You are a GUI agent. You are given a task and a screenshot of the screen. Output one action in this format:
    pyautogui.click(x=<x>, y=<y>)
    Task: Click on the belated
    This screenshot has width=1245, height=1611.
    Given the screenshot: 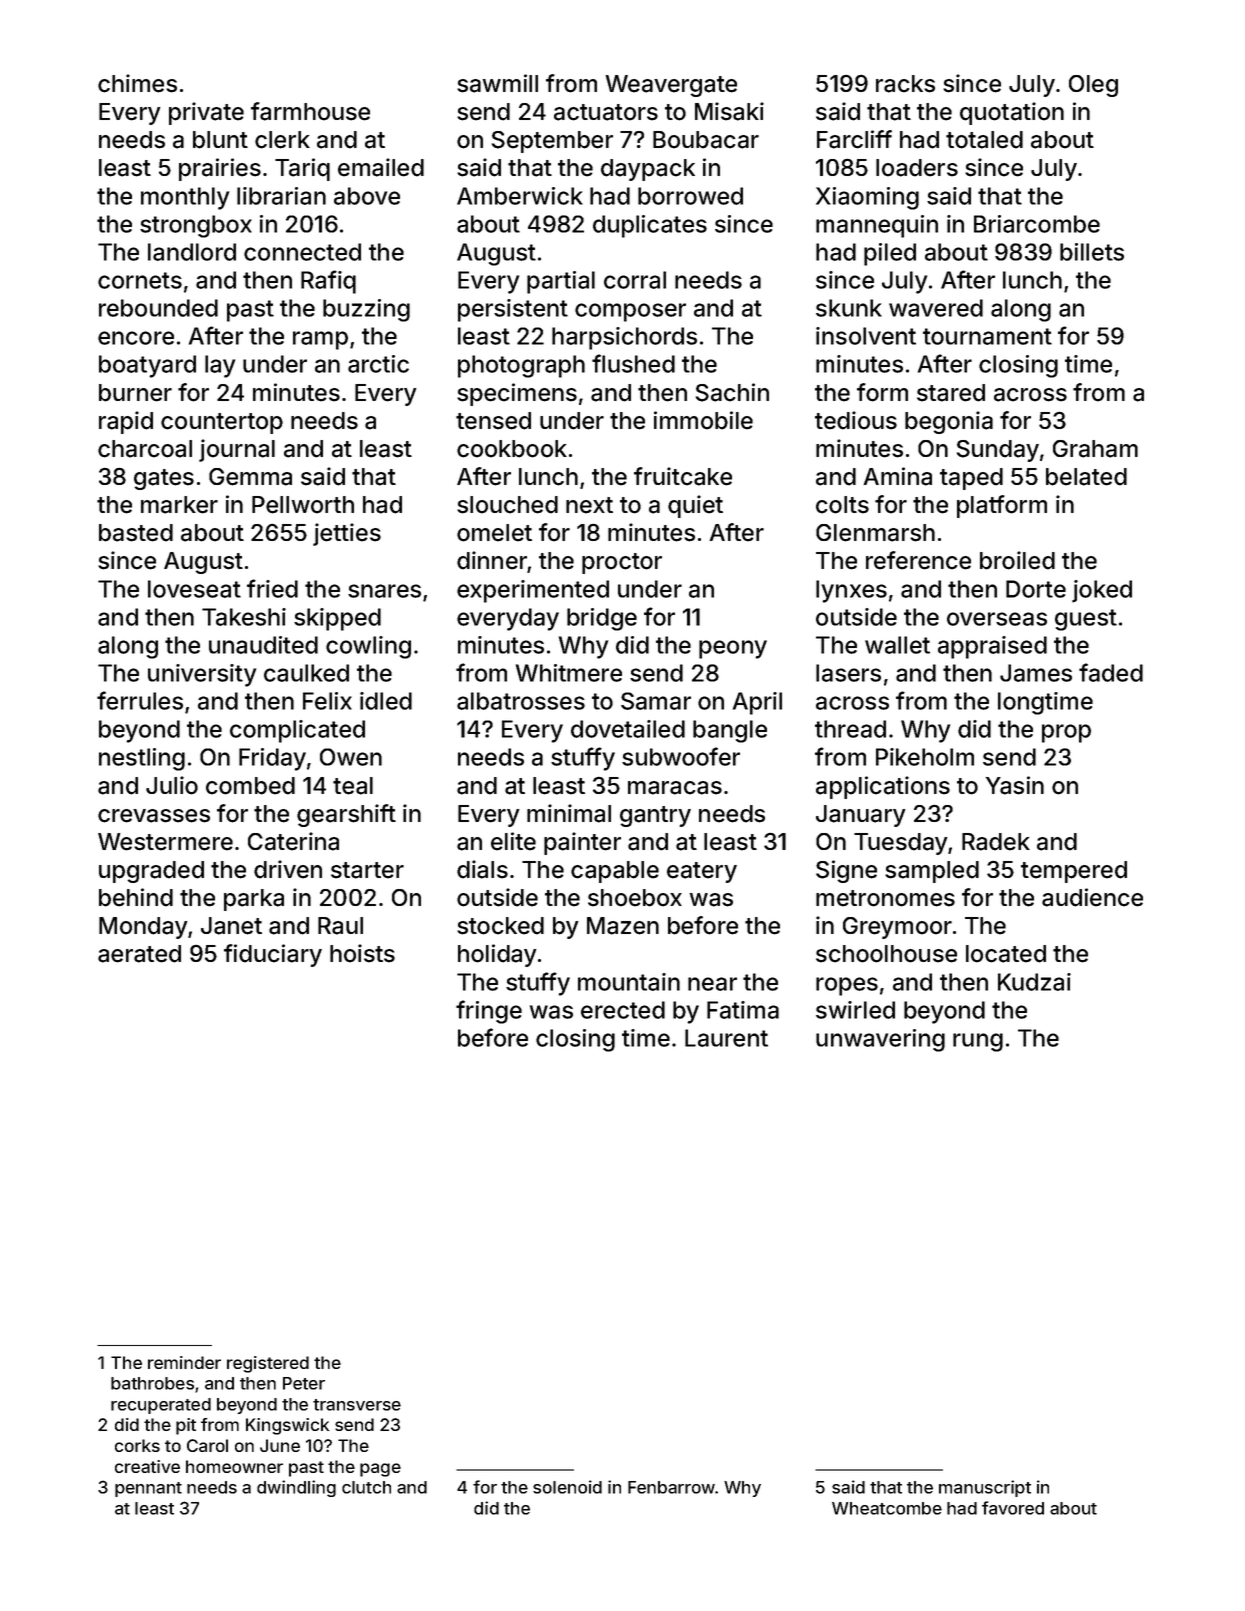 What is the action you would take?
    pyautogui.click(x=1086, y=477)
